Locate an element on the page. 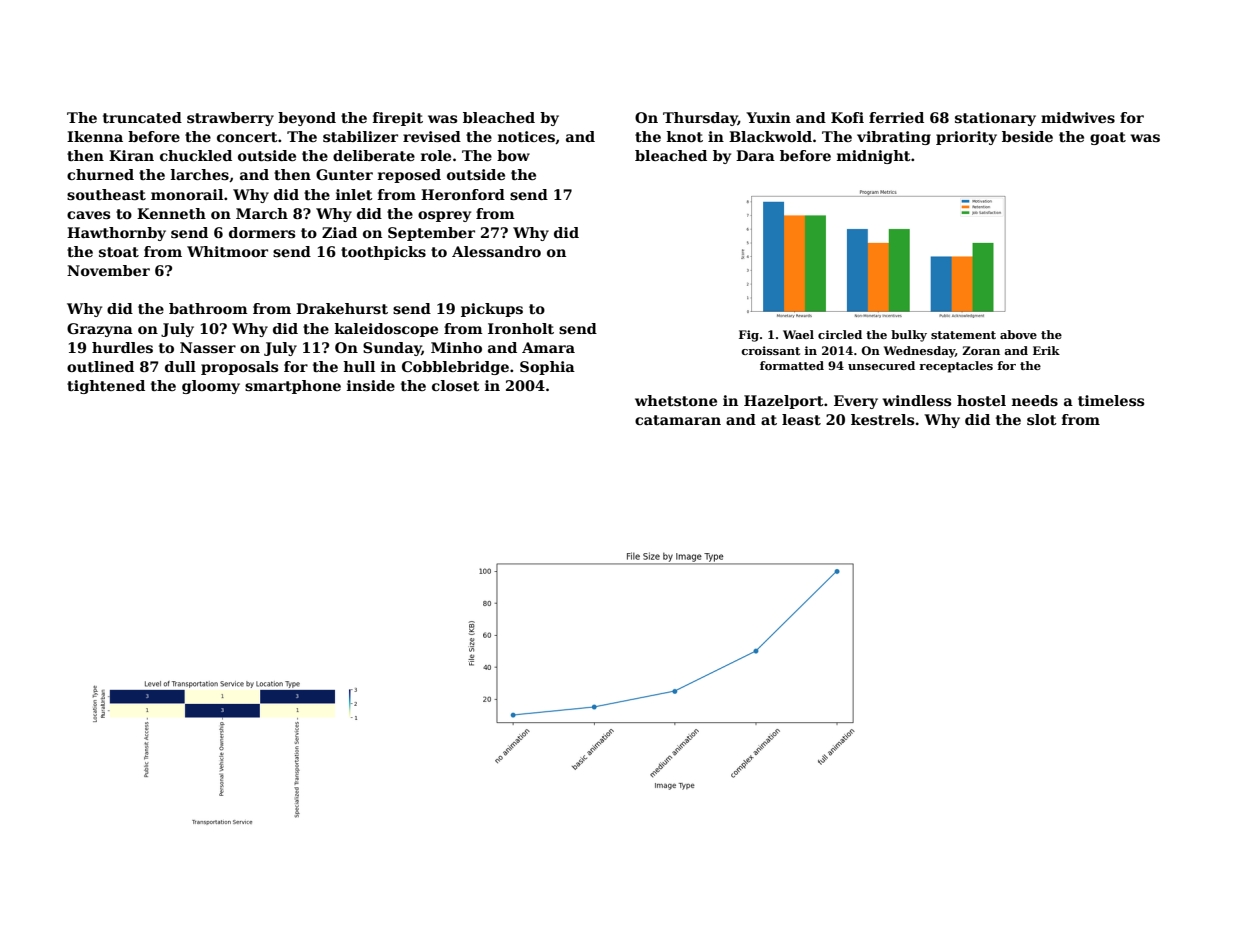  closet is located at coordinates (456, 385).
